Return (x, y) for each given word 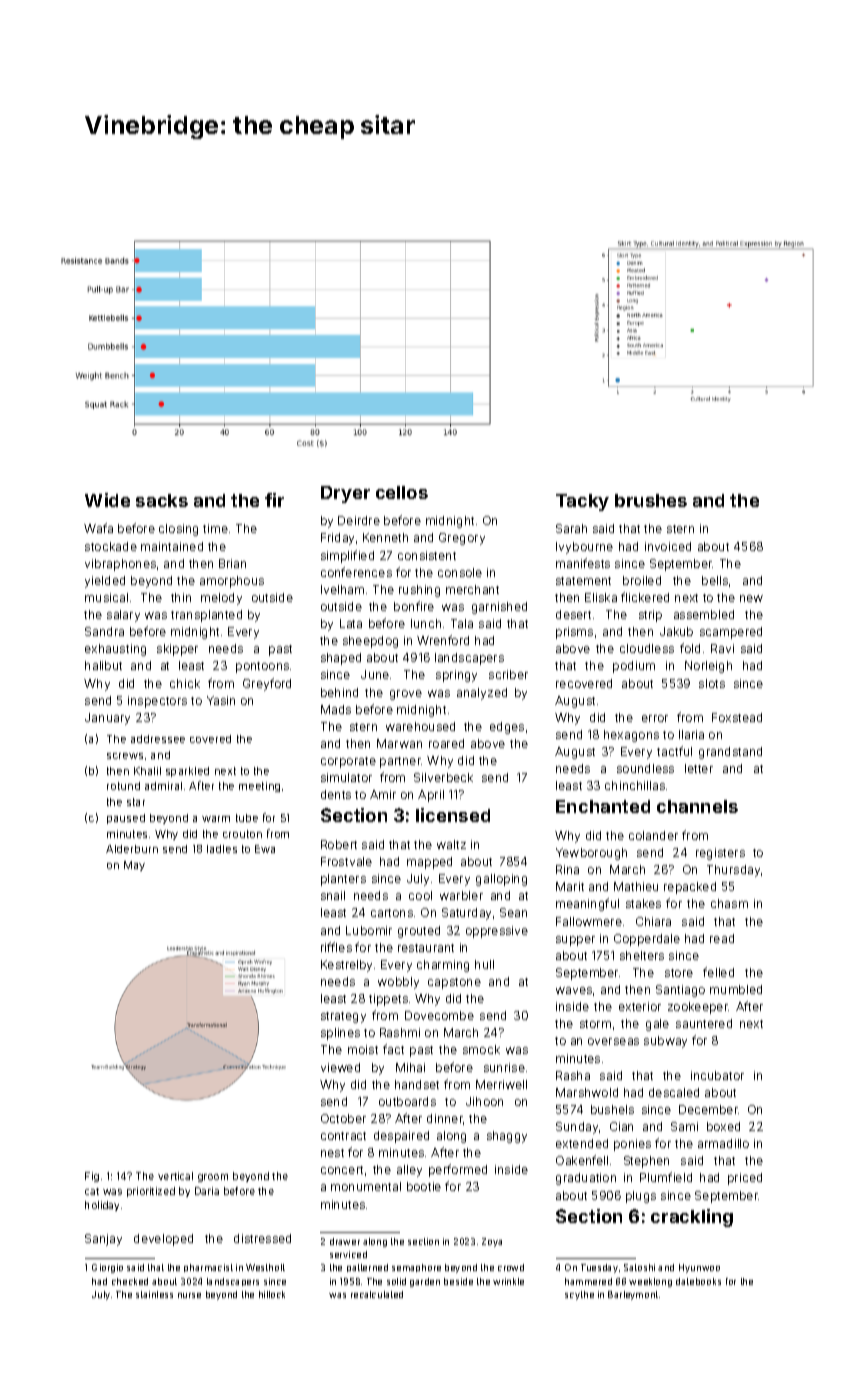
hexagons (631, 736)
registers (720, 854)
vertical (175, 1176)
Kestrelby (346, 966)
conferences (356, 572)
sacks (162, 500)
